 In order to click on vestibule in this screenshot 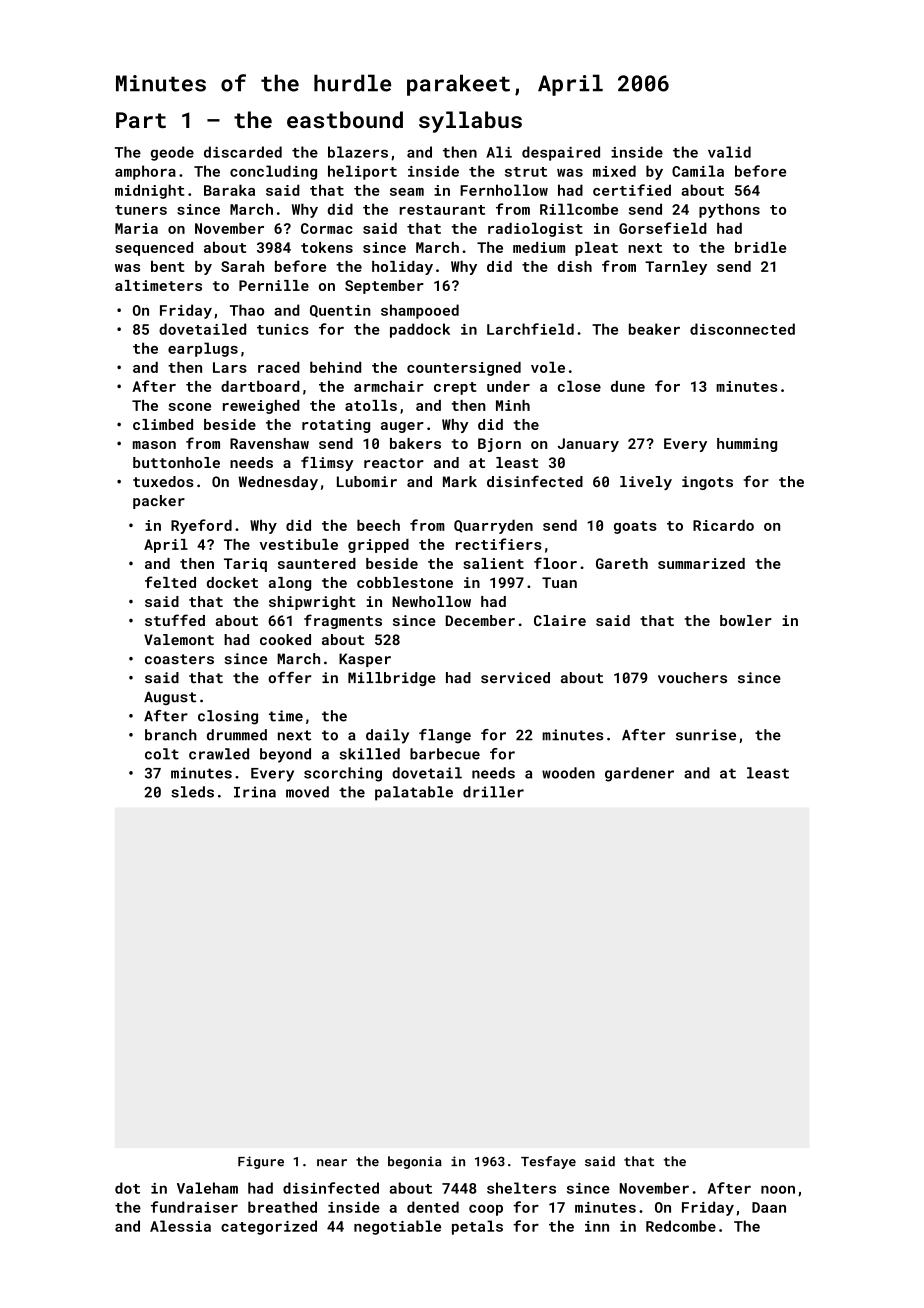, I will do `click(299, 544)`.
